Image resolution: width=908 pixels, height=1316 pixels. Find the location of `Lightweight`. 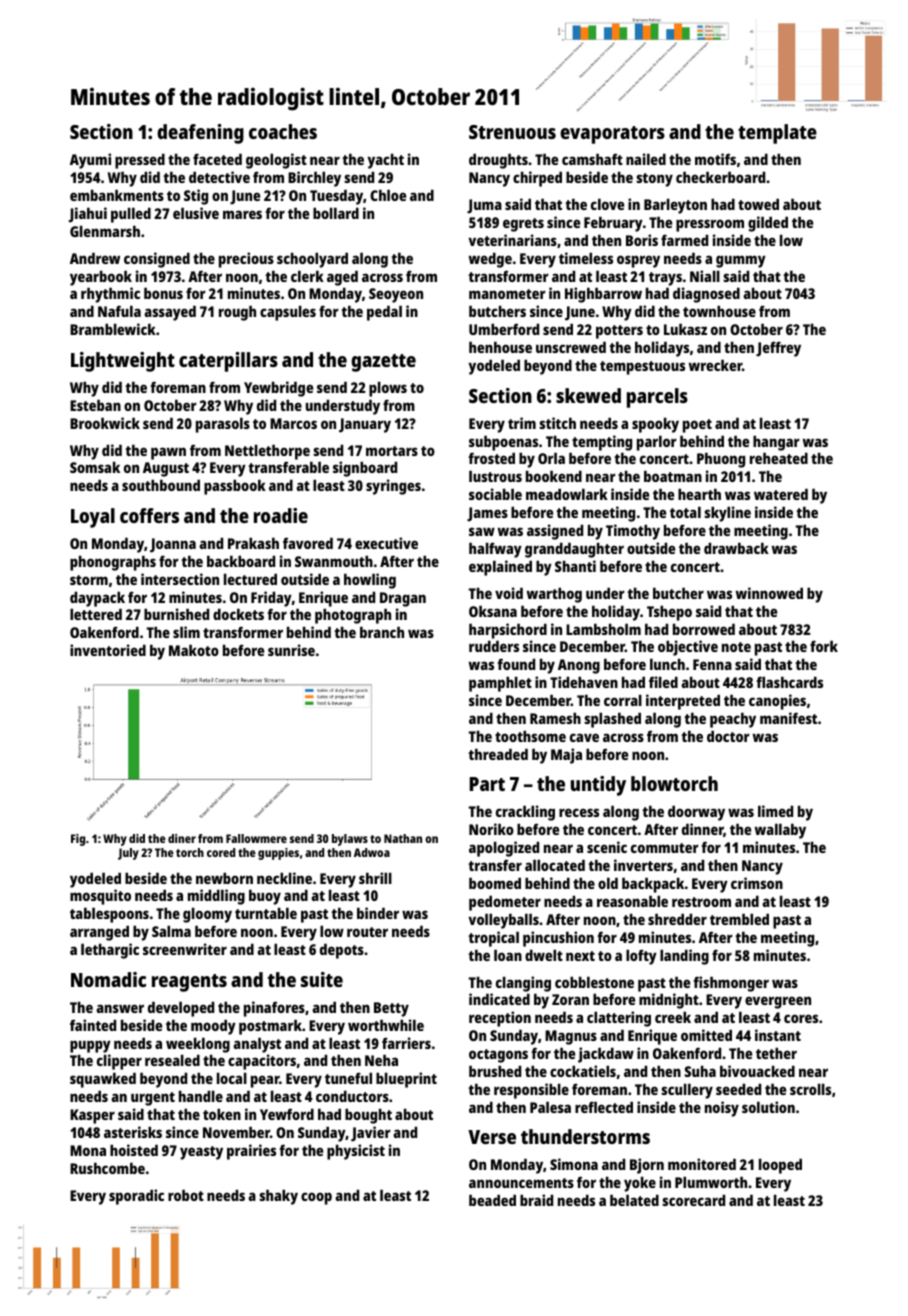

Lightweight is located at coordinates (123, 362).
